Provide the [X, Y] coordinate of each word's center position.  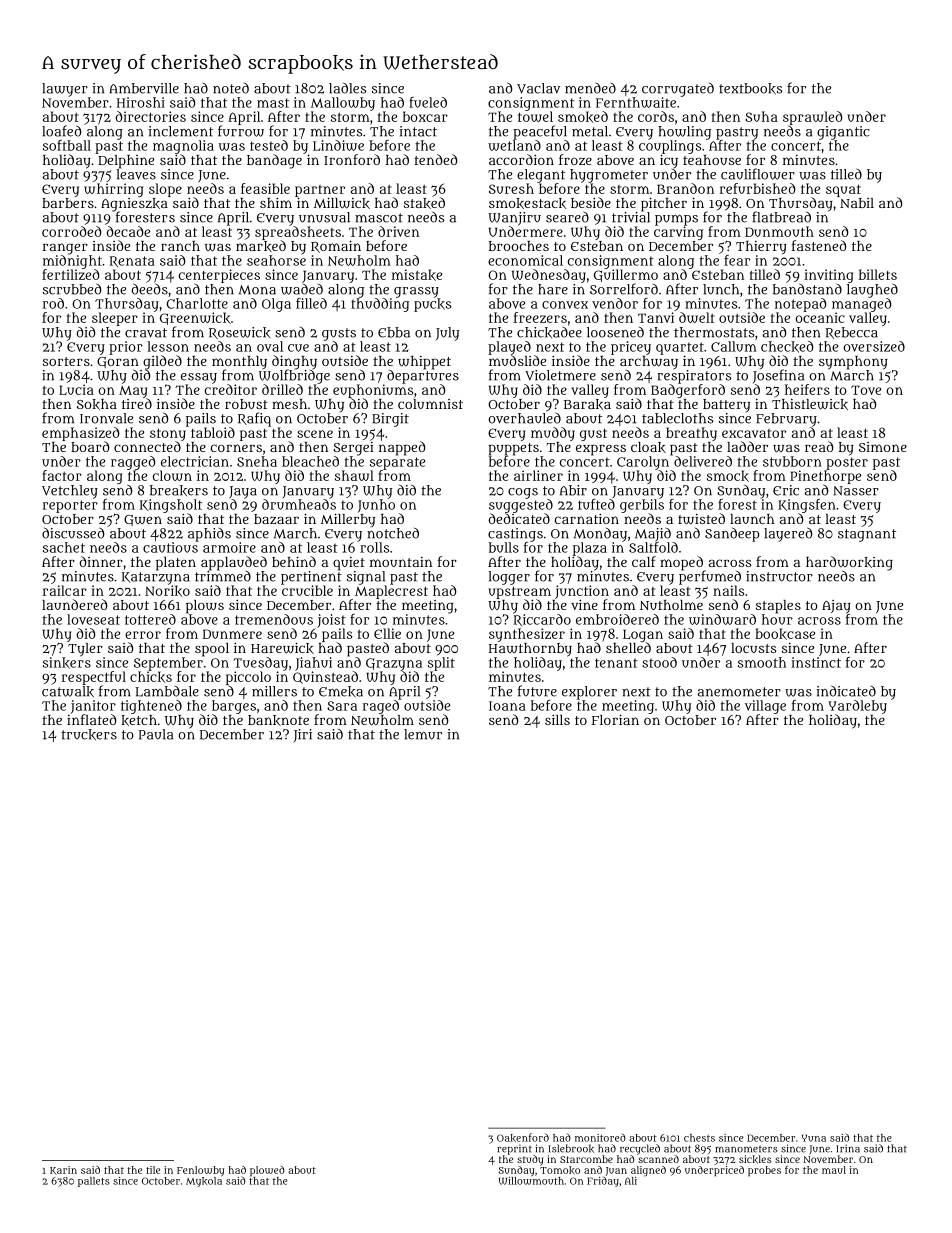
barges [234, 707]
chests [699, 1138]
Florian [615, 719]
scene [315, 434]
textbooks [750, 89]
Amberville [144, 88]
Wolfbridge [294, 377]
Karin [63, 1170]
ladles [347, 88]
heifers [807, 389]
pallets [94, 1182]
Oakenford [523, 1137]
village [765, 707]
